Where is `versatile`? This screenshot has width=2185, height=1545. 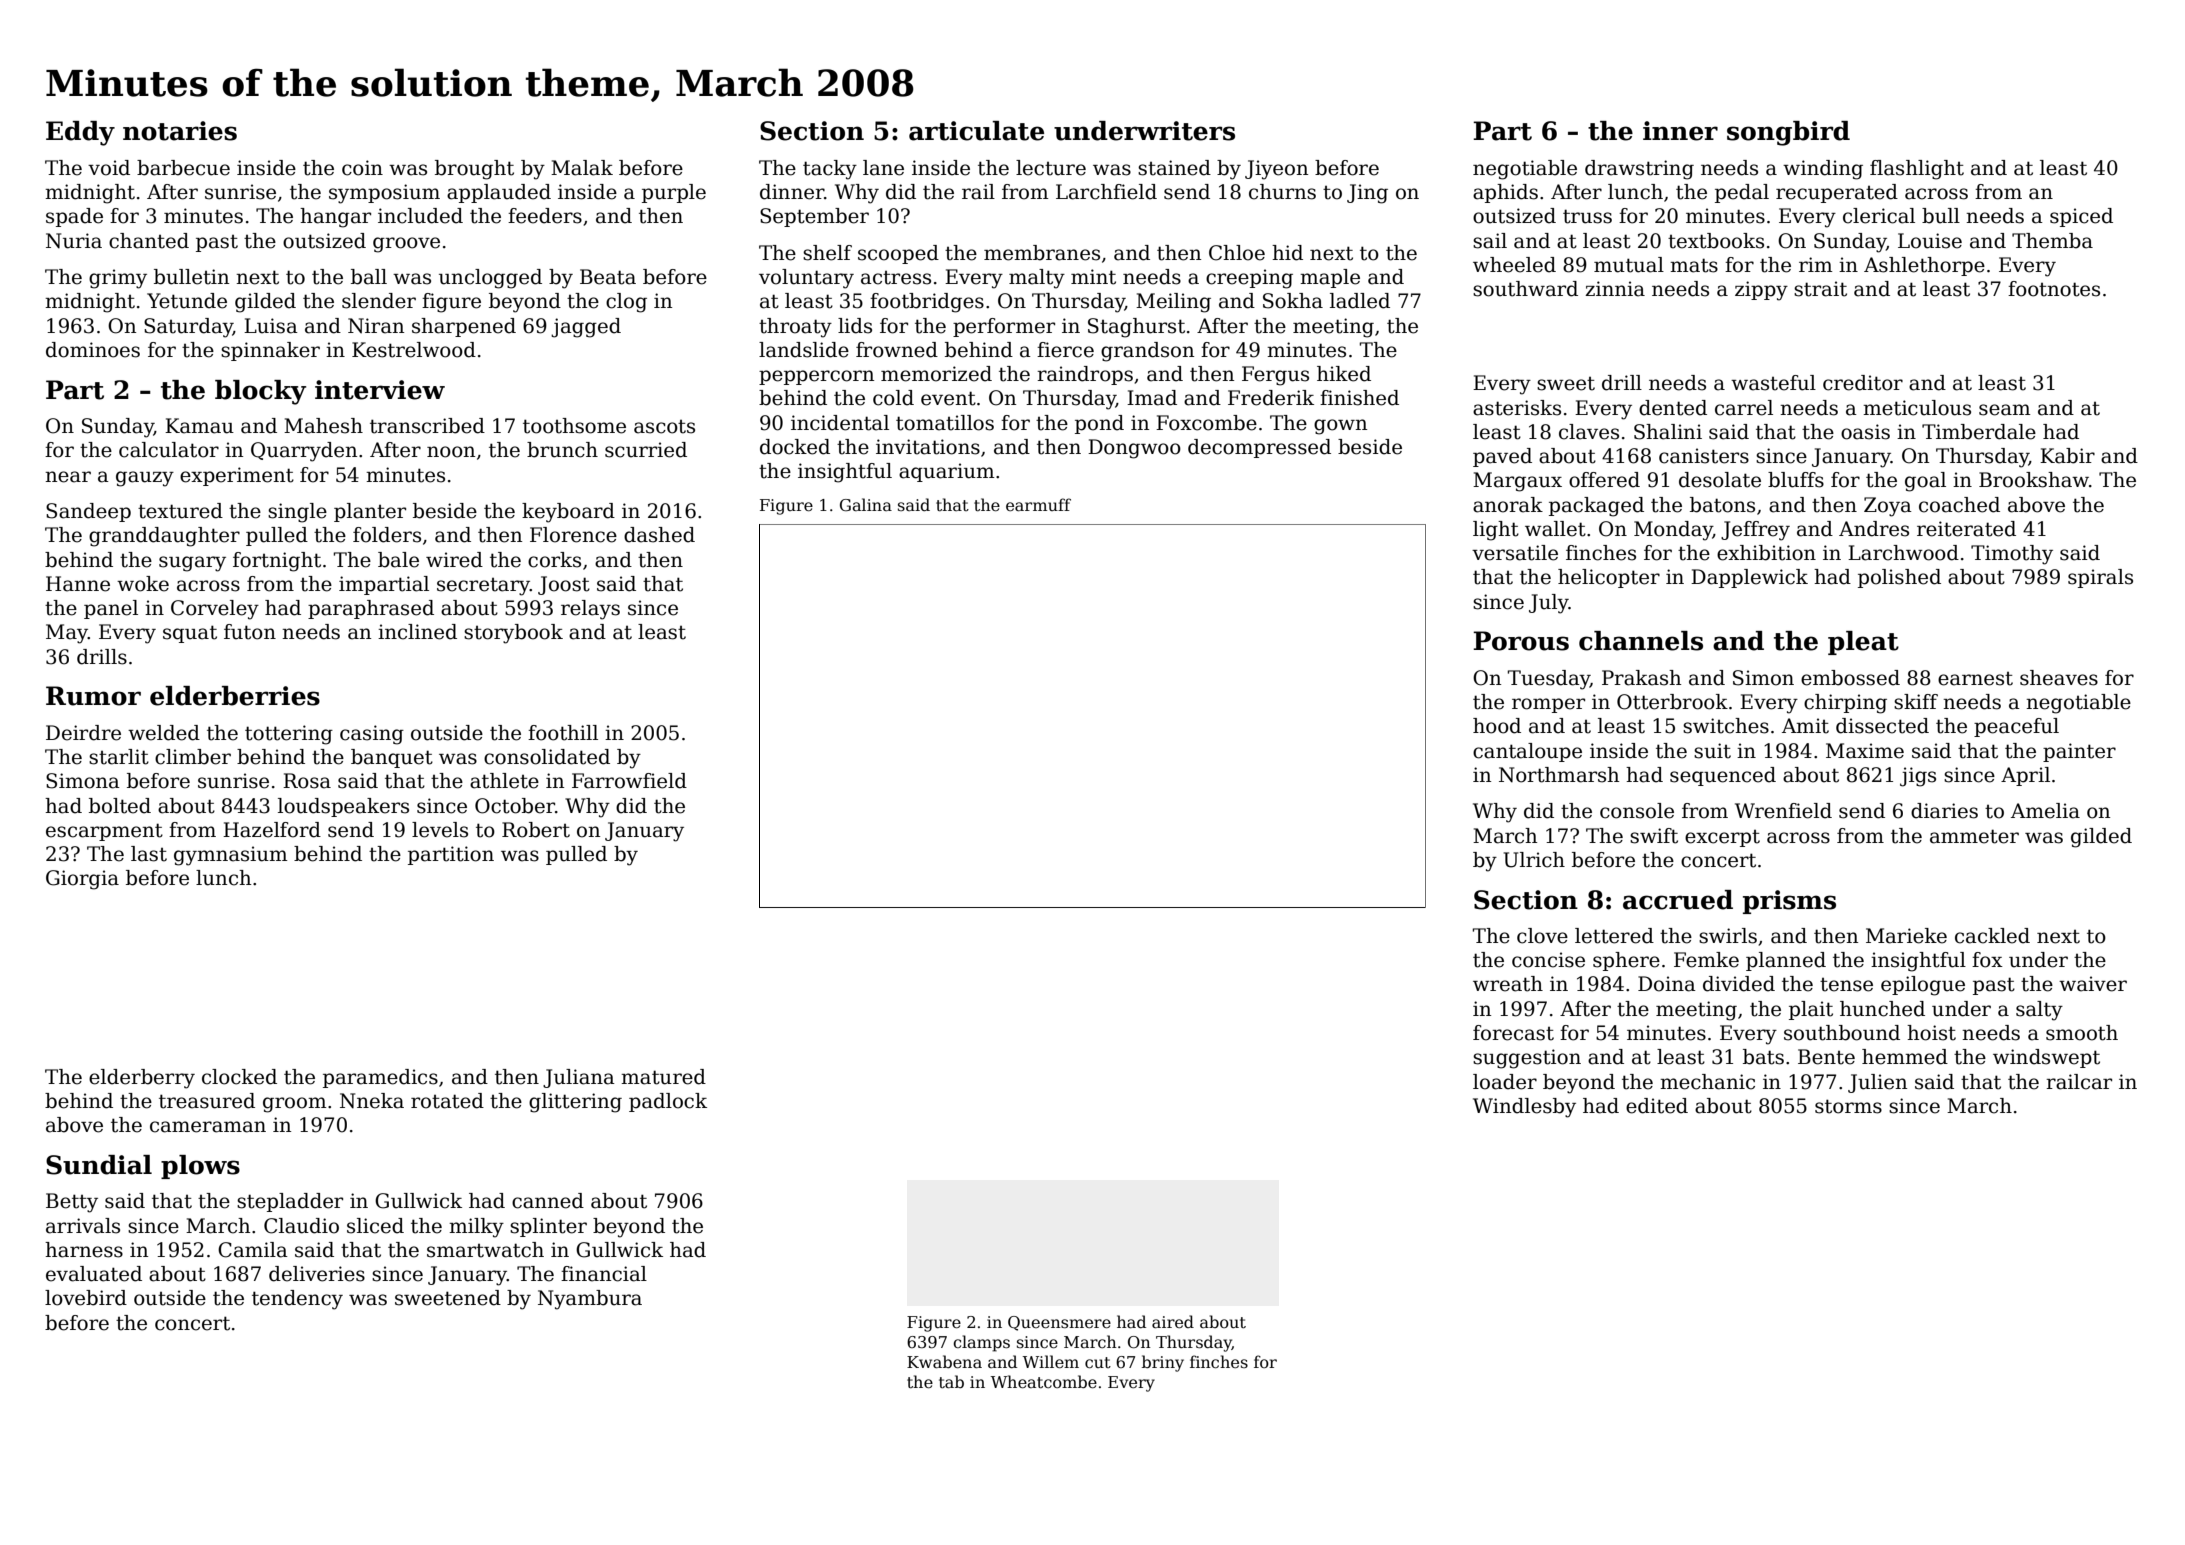
versatile is located at coordinates (1515, 553).
